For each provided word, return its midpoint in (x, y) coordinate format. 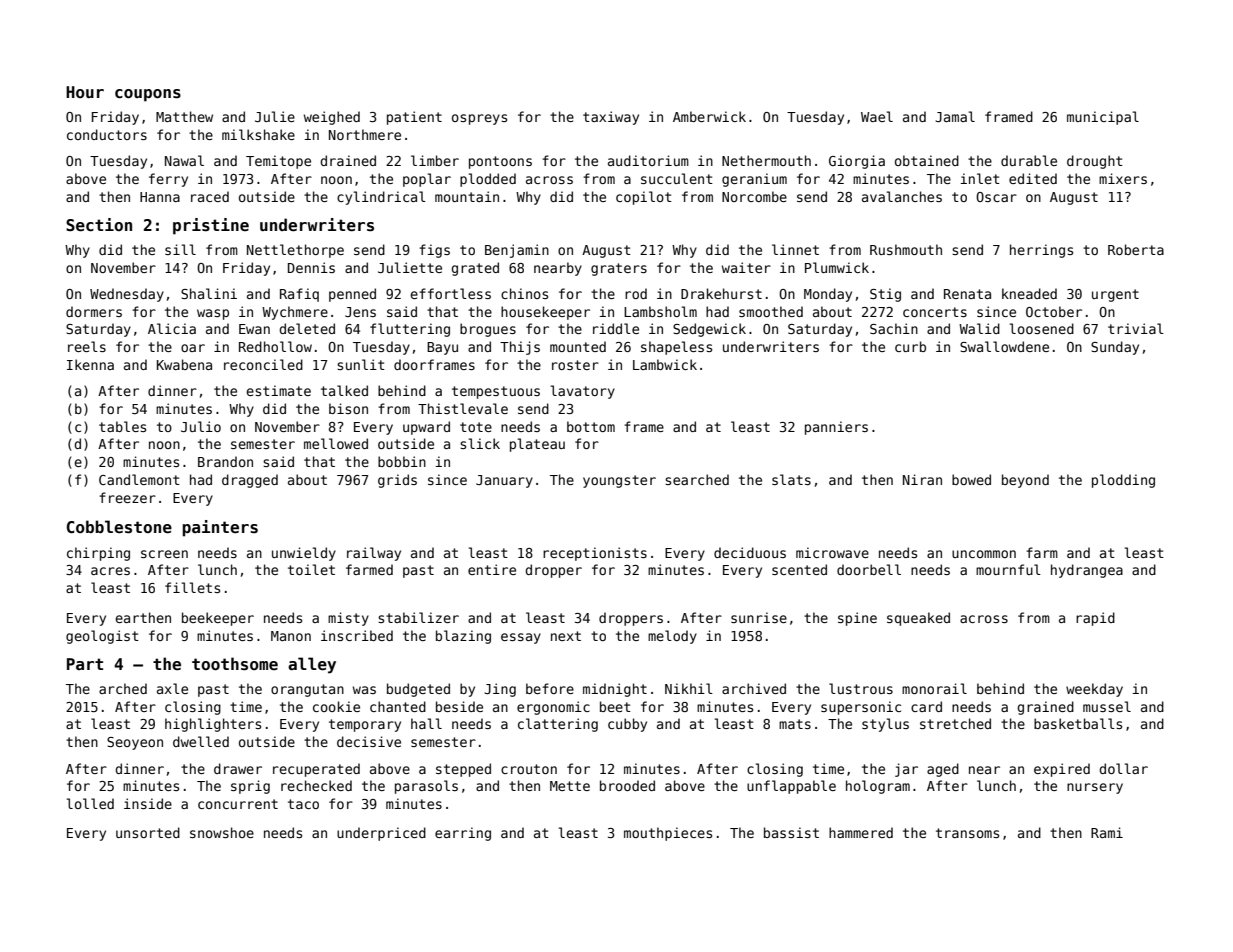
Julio (201, 426)
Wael (877, 116)
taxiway (611, 118)
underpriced (381, 834)
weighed (332, 118)
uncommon (984, 554)
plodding (1123, 481)
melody (672, 637)
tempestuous (496, 392)
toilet (311, 569)
